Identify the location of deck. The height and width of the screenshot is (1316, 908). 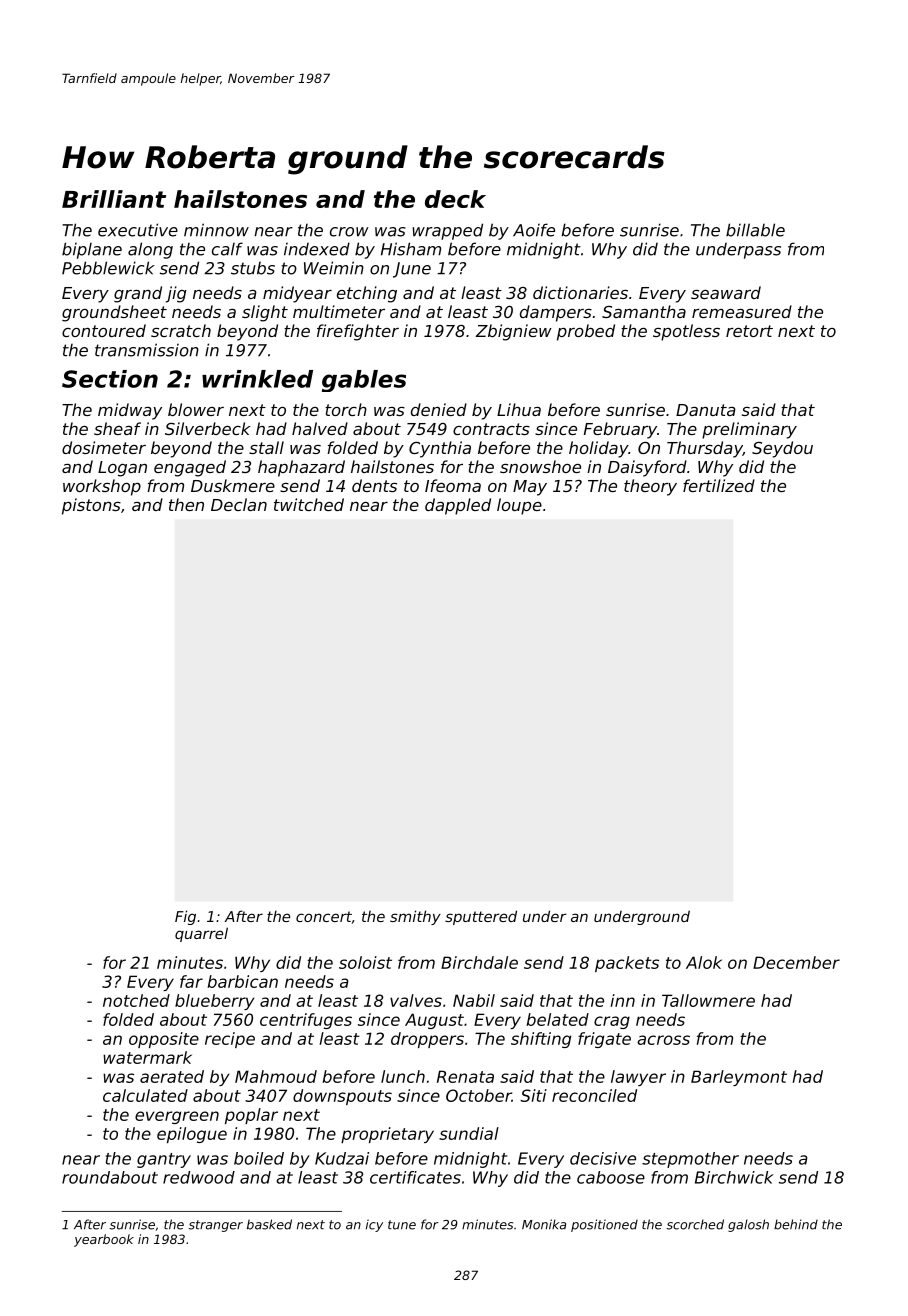
(455, 199).
